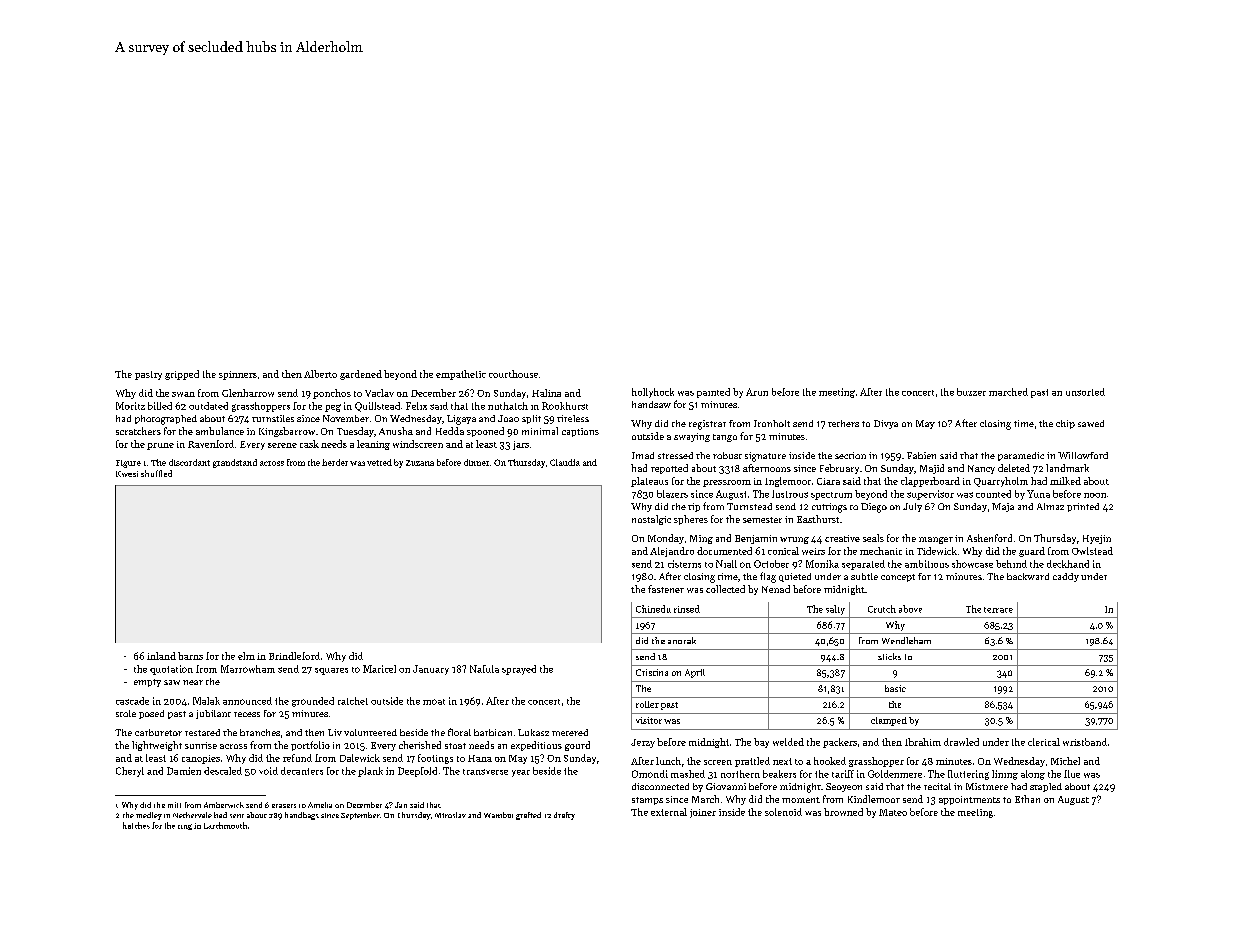  What do you see at coordinates (1067, 468) in the image?
I see `landmark` at bounding box center [1067, 468].
